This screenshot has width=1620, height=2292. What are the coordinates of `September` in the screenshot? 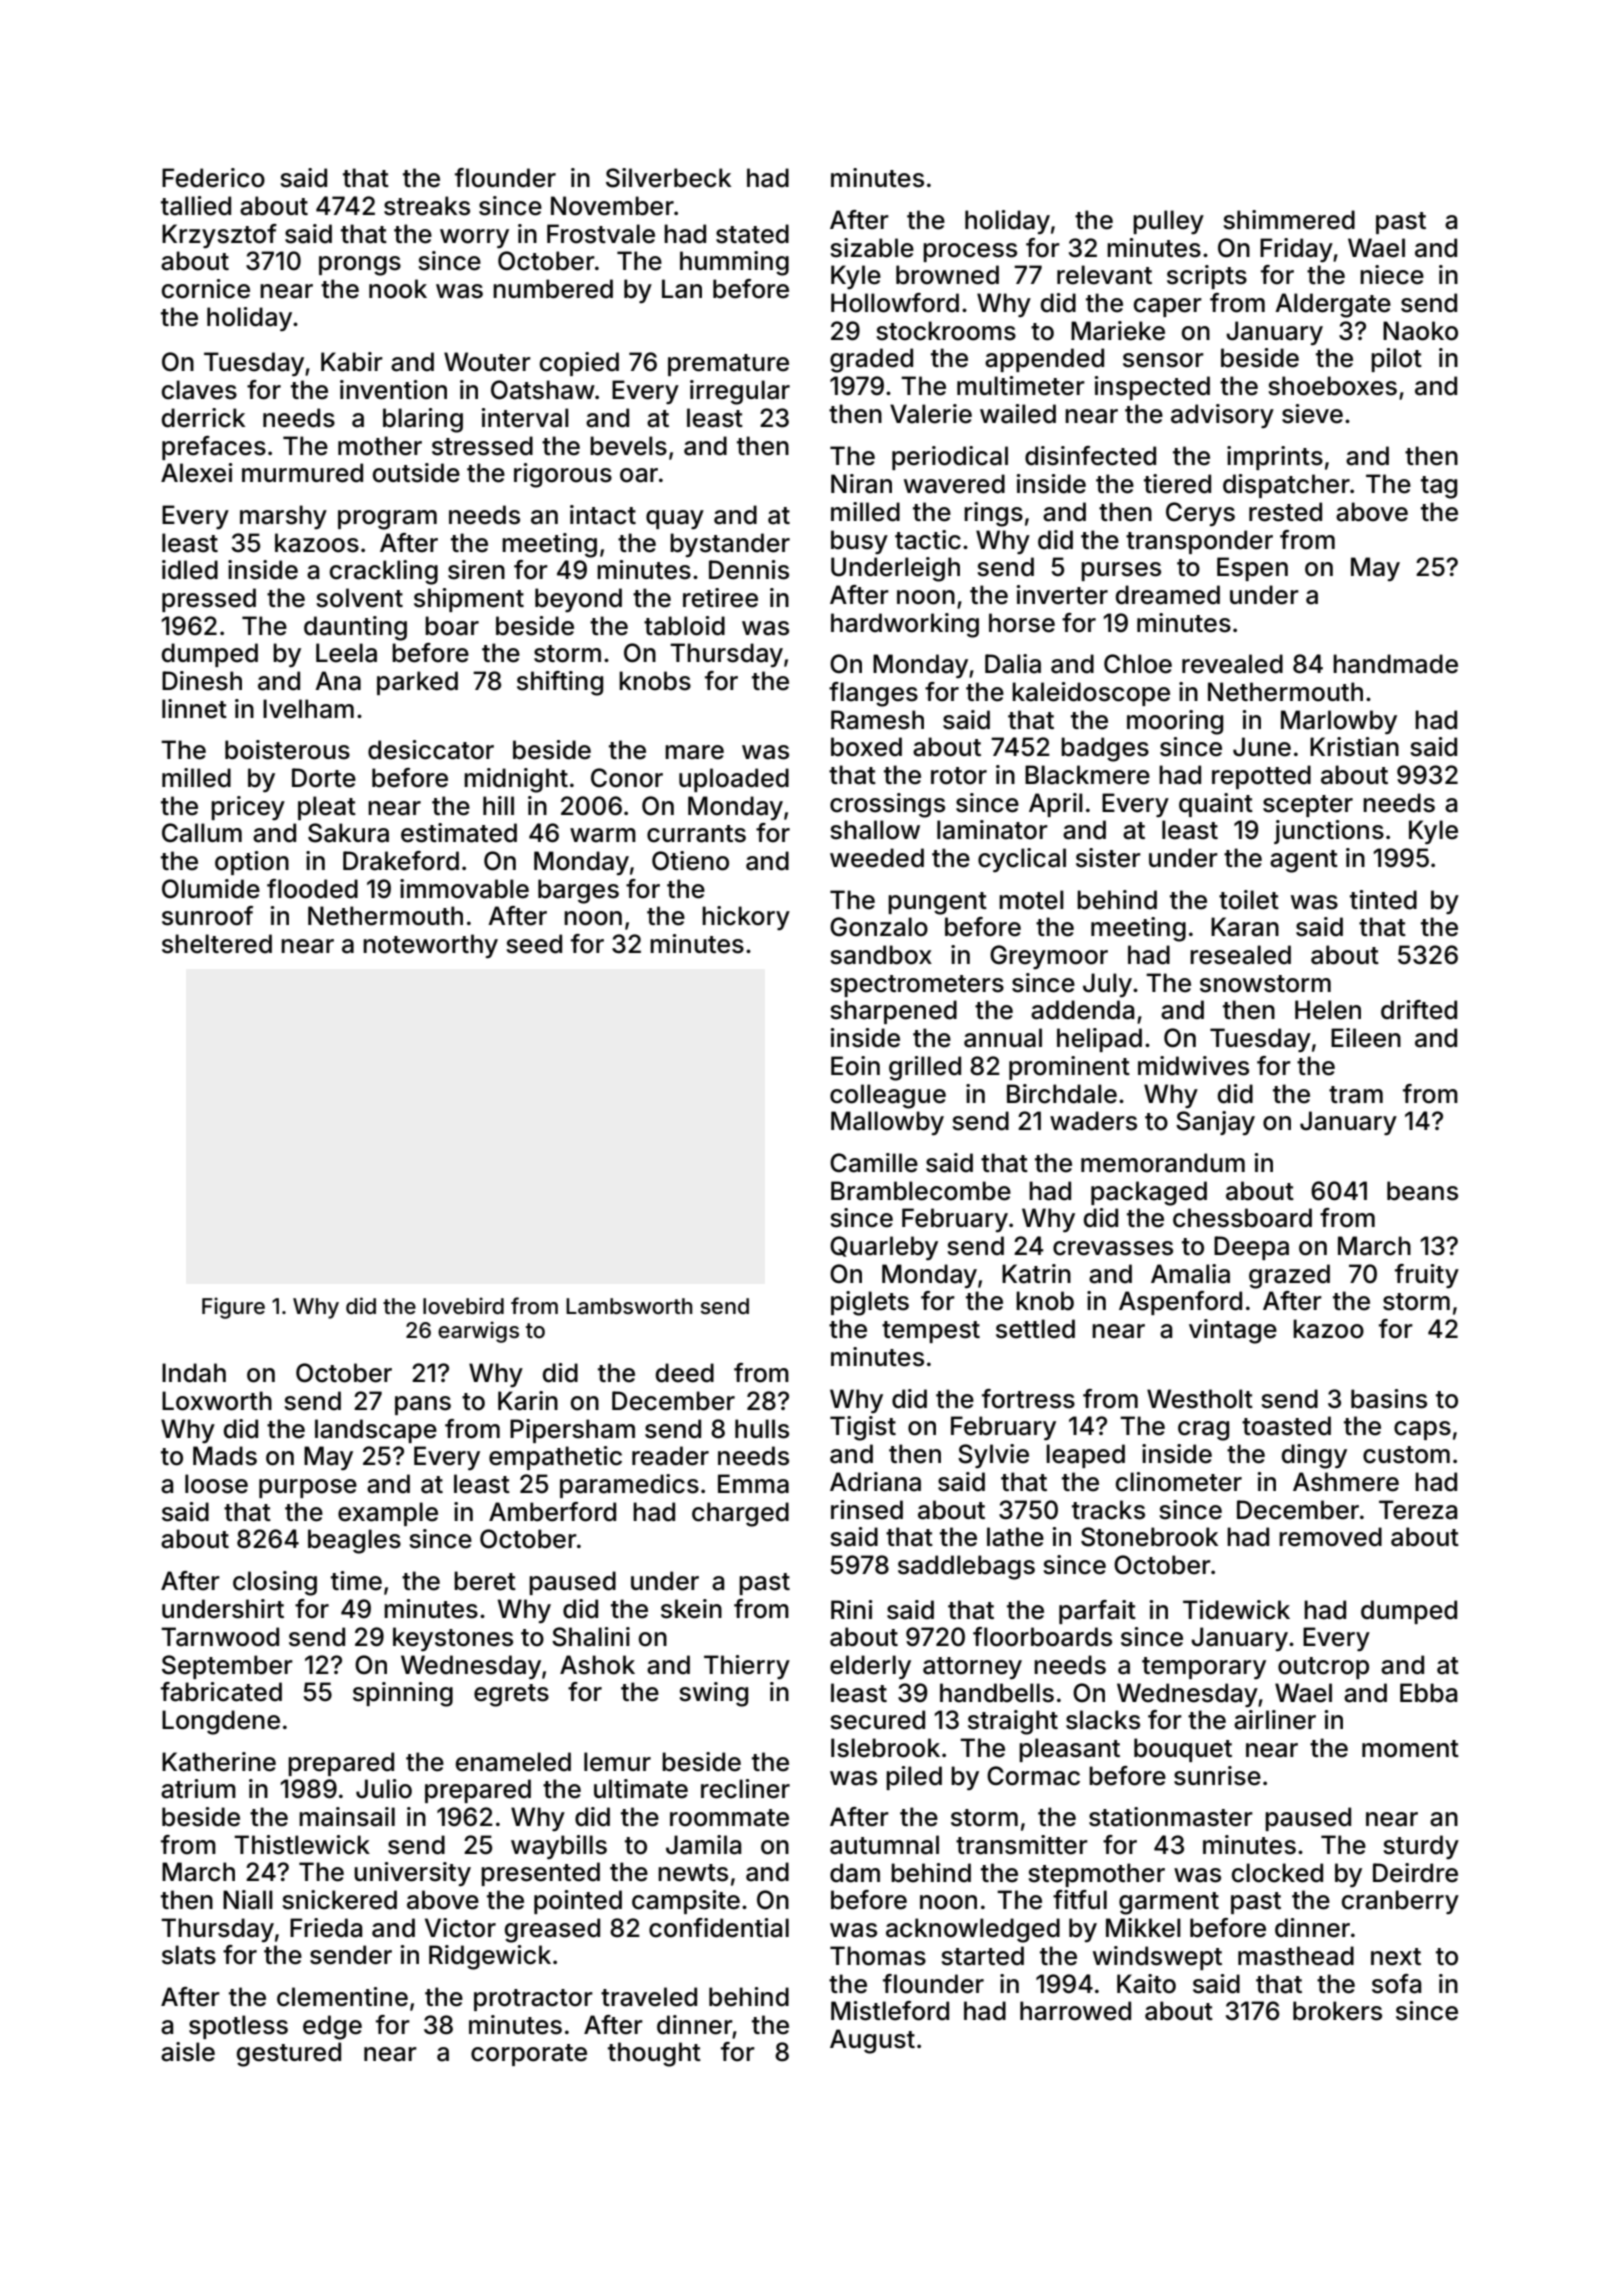 It's located at (227, 1667).
